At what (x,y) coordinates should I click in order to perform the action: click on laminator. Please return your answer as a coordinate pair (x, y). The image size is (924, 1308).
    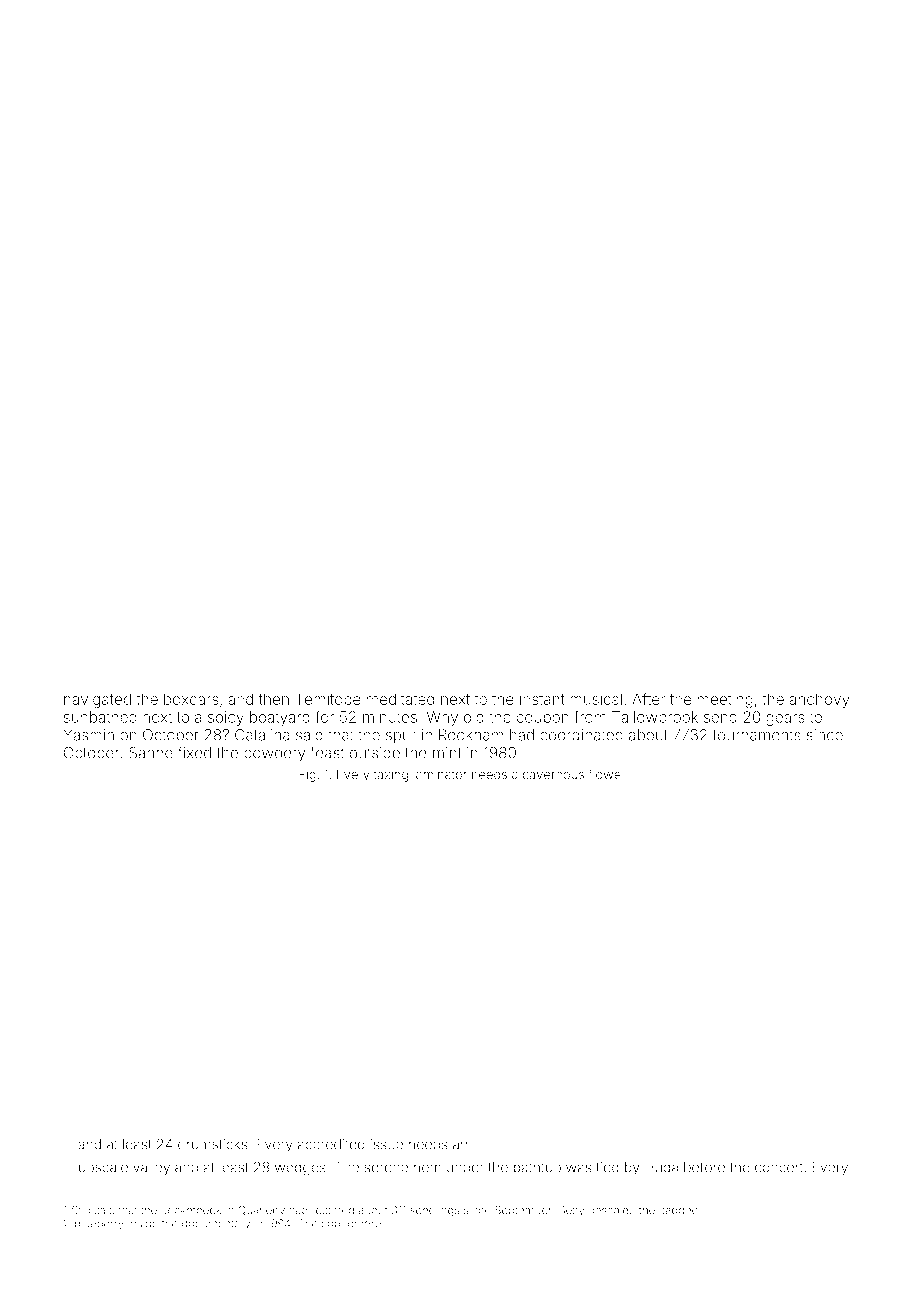
    Looking at the image, I should click on (440, 774).
